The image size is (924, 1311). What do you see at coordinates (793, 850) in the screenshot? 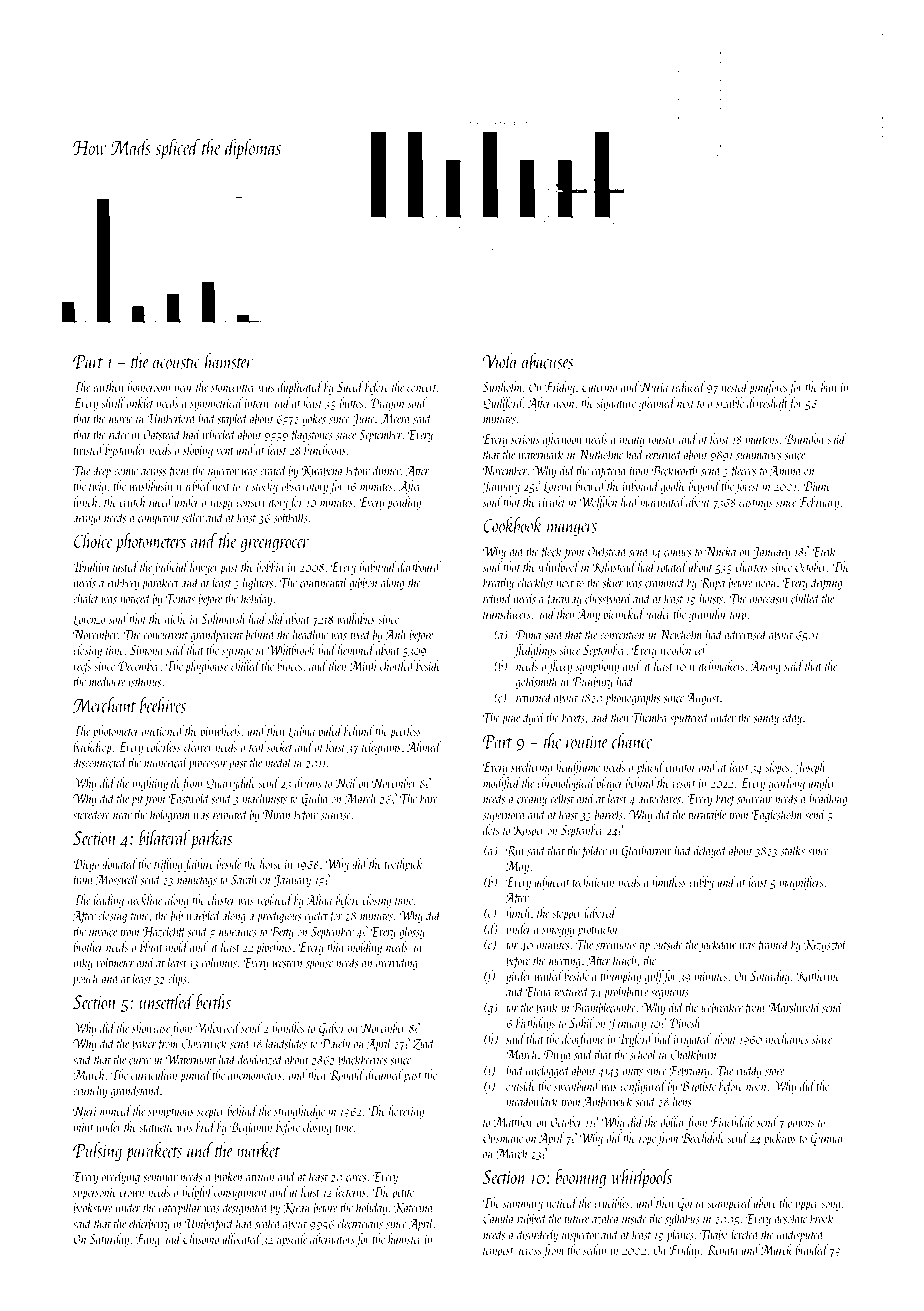
I see `stalks` at bounding box center [793, 850].
